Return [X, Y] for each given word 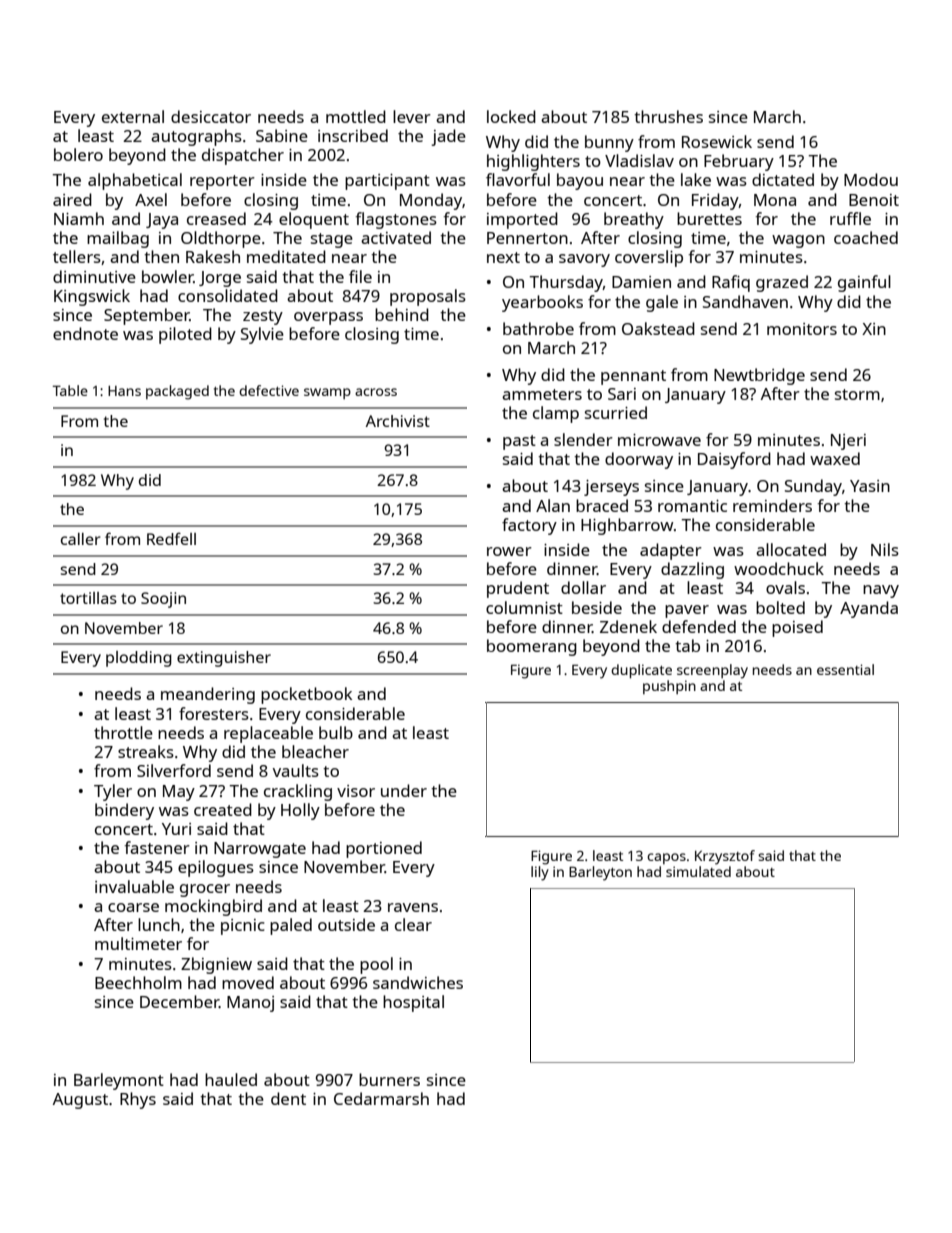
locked [511, 116]
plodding [139, 659]
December [179, 1001]
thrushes [668, 116]
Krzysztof [725, 857]
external [133, 116]
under [404, 790]
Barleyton [600, 873]
